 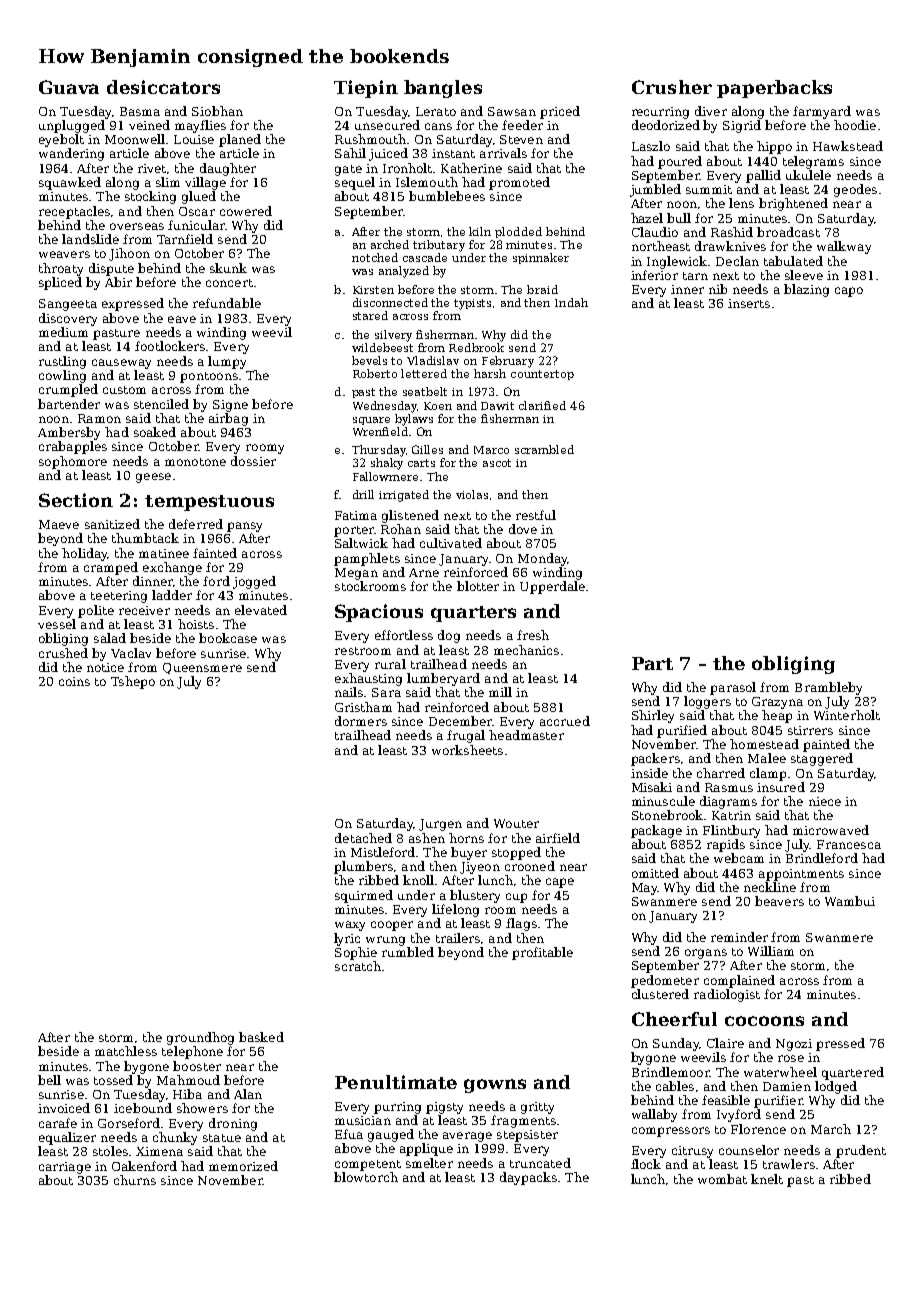 What do you see at coordinates (126, 1051) in the screenshot?
I see `matchless` at bounding box center [126, 1051].
